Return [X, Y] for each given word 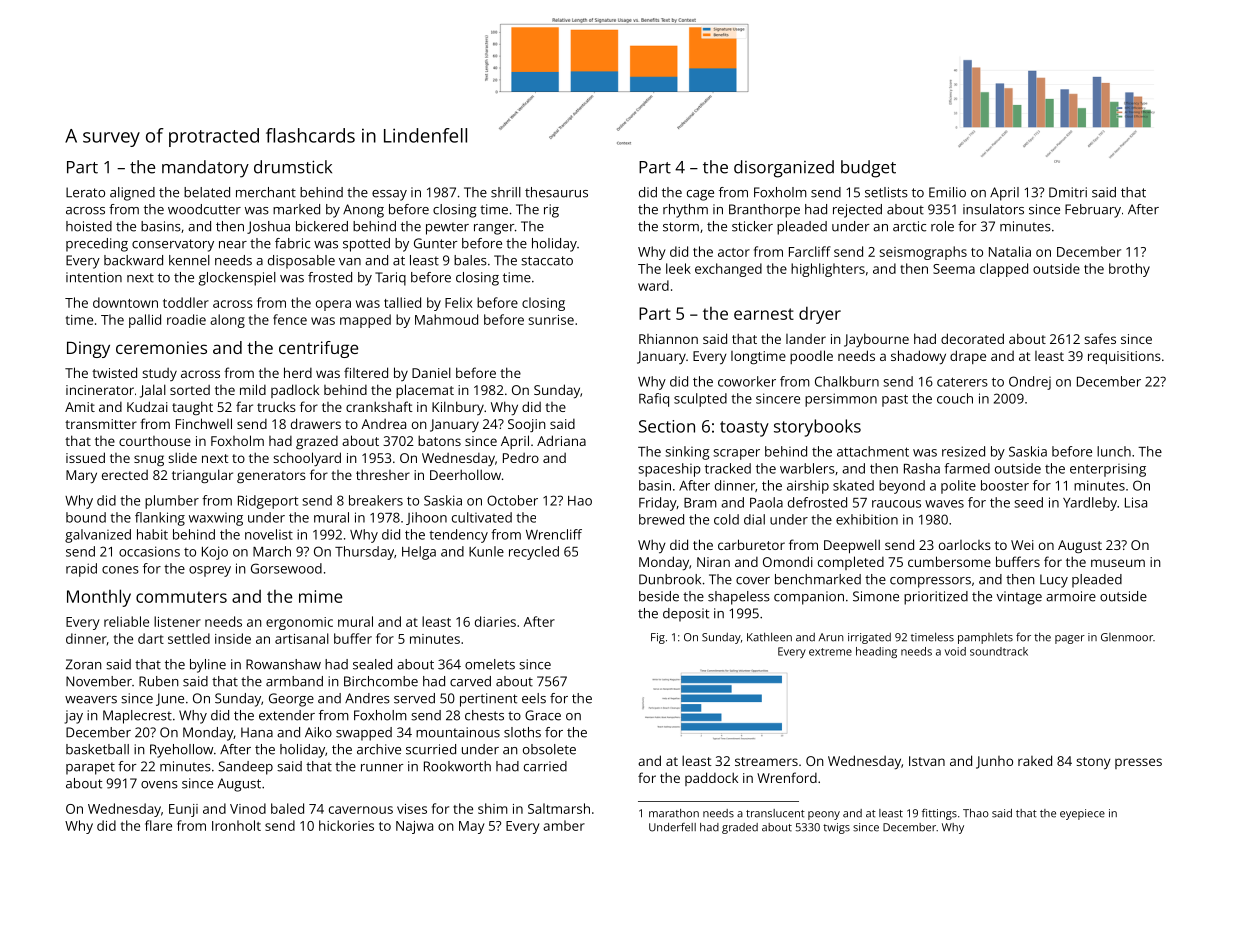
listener [177, 621]
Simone [876, 596]
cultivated [482, 517]
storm [681, 227]
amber [564, 825]
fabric [292, 243]
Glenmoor [1127, 637]
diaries [495, 621]
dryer [820, 315]
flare [158, 825]
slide [182, 457]
